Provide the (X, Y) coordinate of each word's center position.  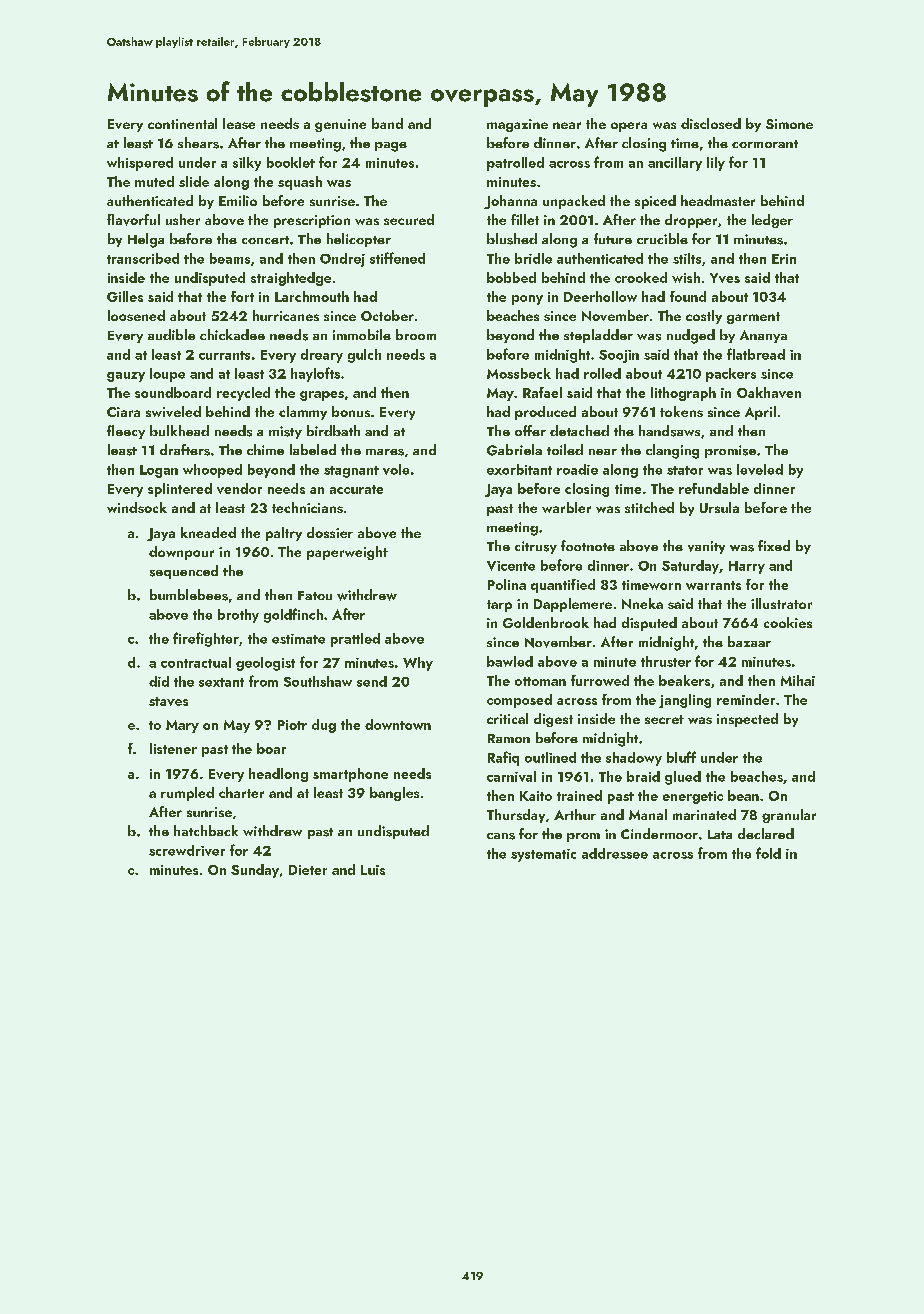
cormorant (765, 144)
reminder (746, 699)
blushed (512, 239)
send (372, 681)
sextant (221, 682)
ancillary (675, 164)
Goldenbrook (546, 622)
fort (242, 296)
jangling (685, 701)
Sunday (255, 871)
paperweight (347, 553)
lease (239, 123)
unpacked (574, 202)
